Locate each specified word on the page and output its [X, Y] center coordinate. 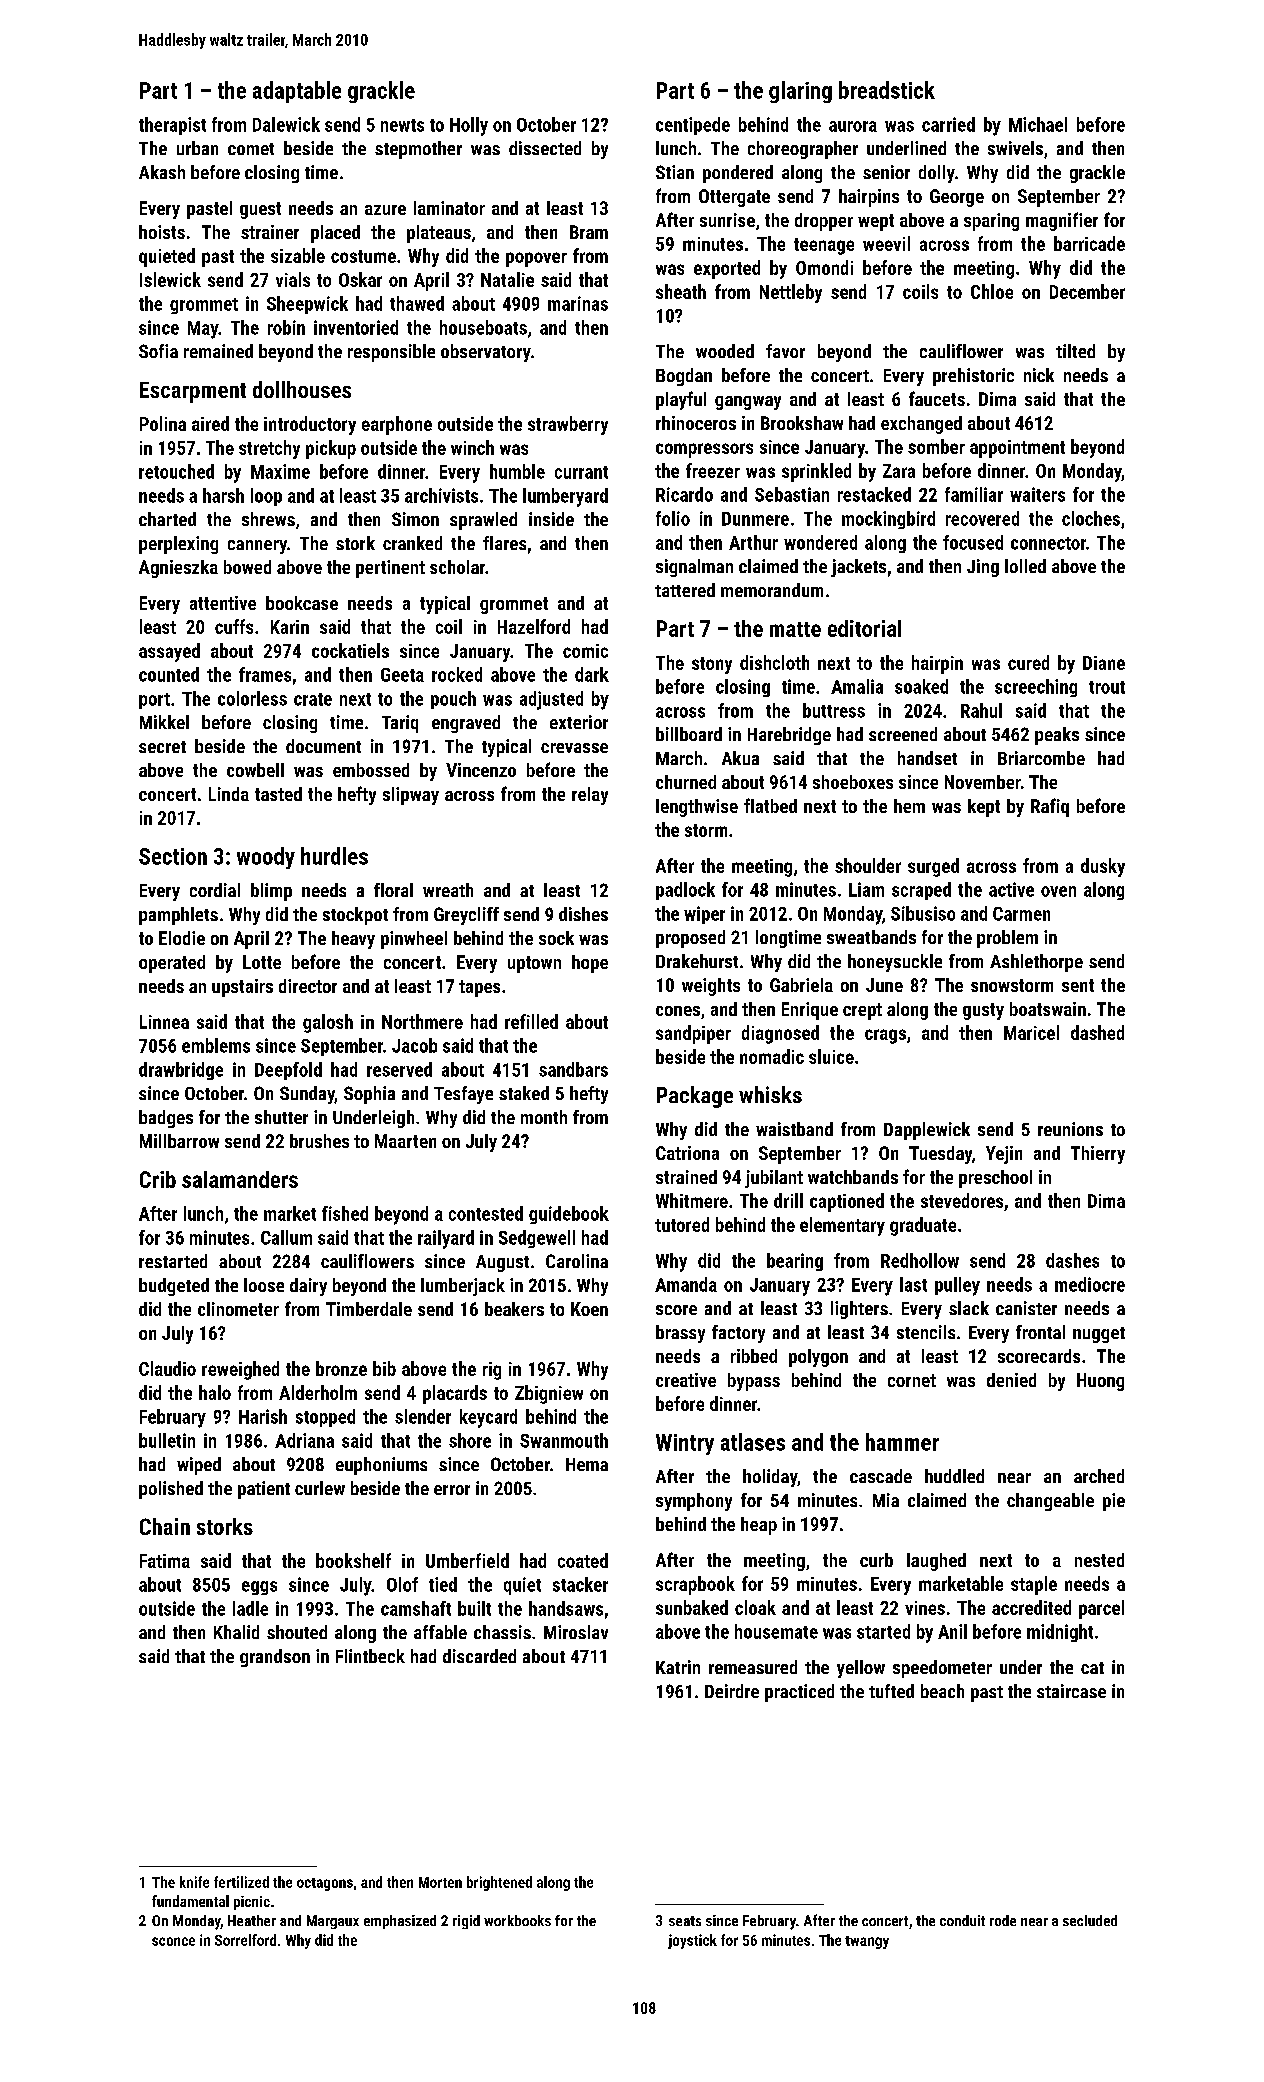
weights [711, 987]
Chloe [992, 291]
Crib [158, 1179]
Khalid [236, 1632]
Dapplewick [927, 1131]
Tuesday [940, 1155]
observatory [486, 353]
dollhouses [302, 389]
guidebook [569, 1215]
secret [162, 747]
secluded [1090, 1920]
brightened [499, 1883]
